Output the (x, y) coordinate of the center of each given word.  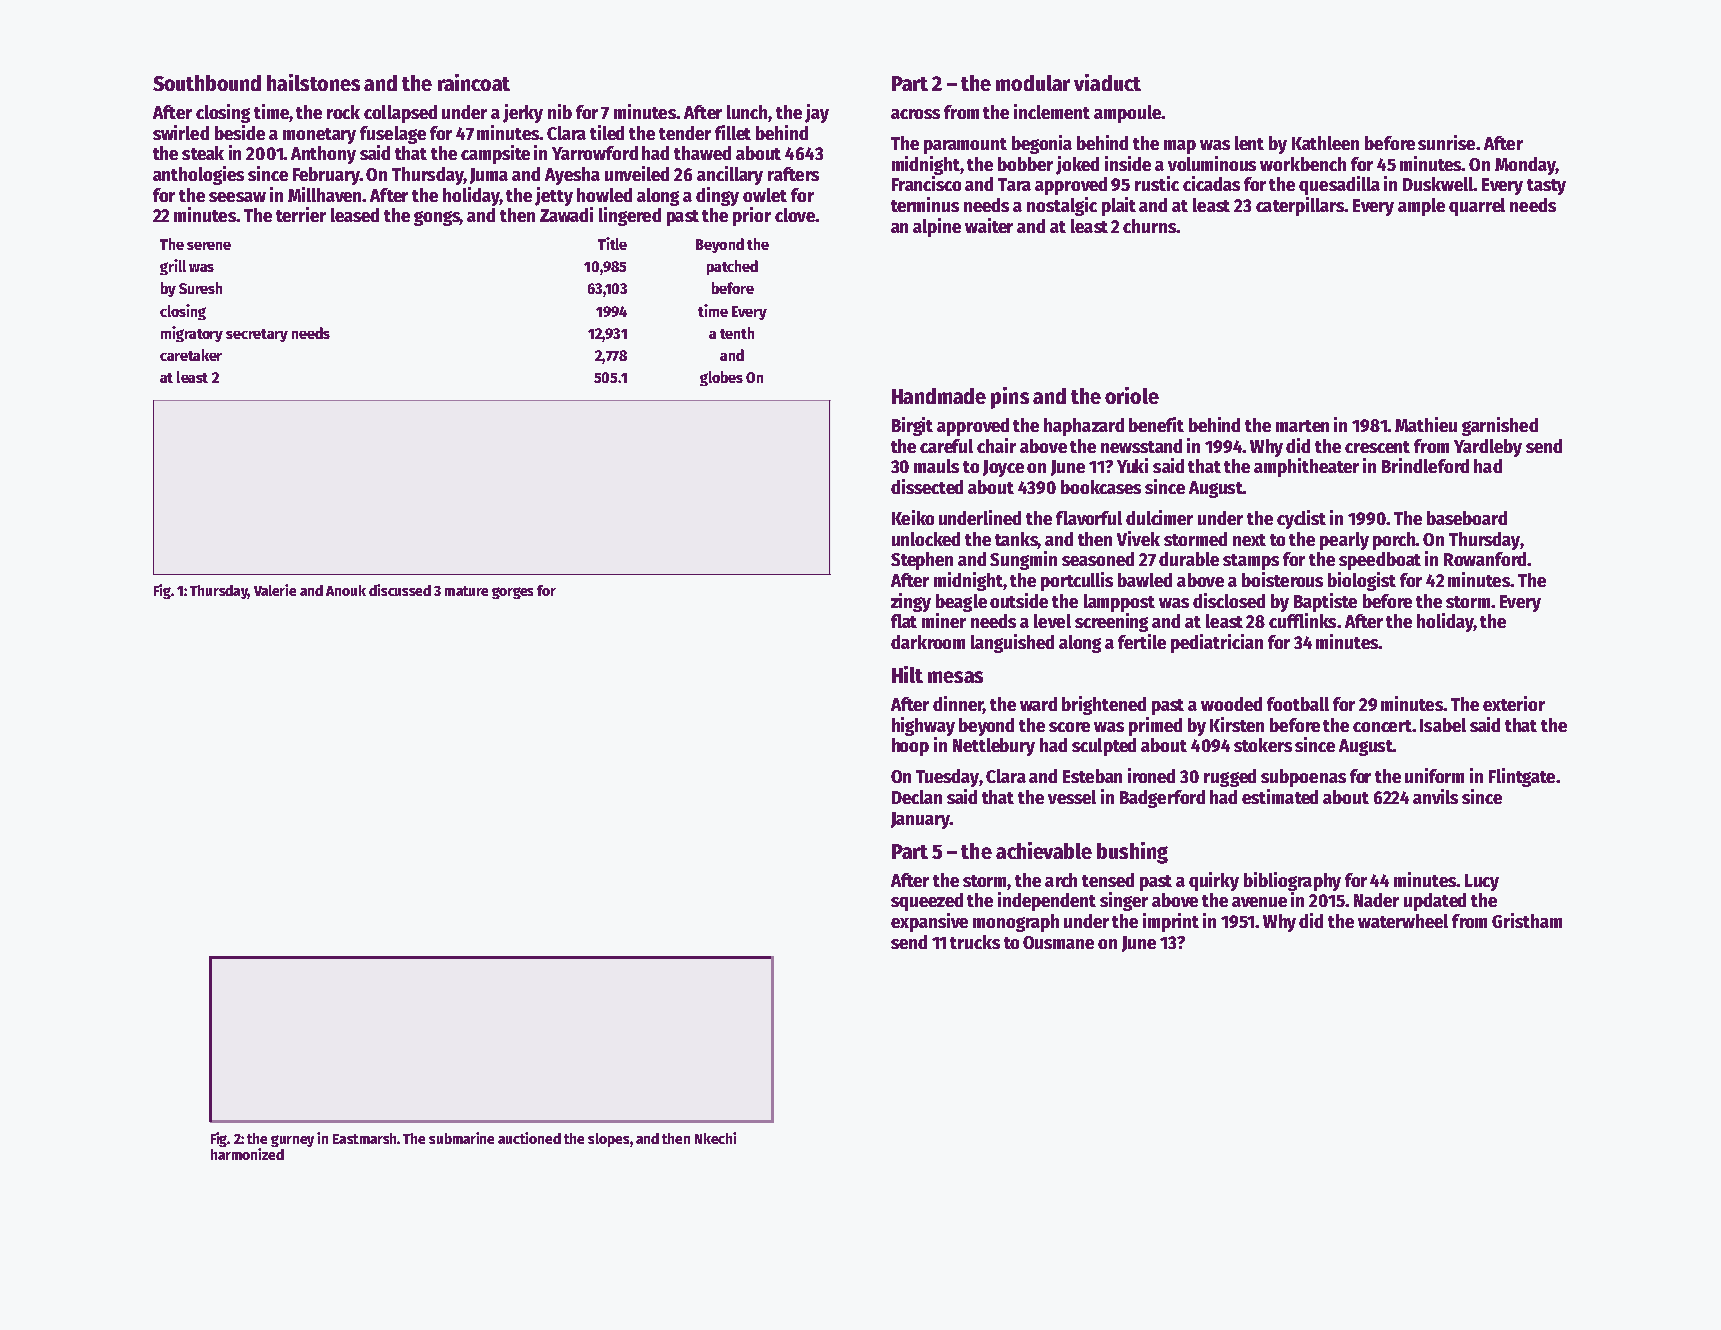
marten (1302, 426)
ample (1421, 207)
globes (721, 378)
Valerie (275, 590)
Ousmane (1058, 942)
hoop (910, 747)
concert (1382, 726)
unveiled (637, 173)
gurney (292, 1141)
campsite (495, 154)
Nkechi (715, 1138)
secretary (257, 335)
